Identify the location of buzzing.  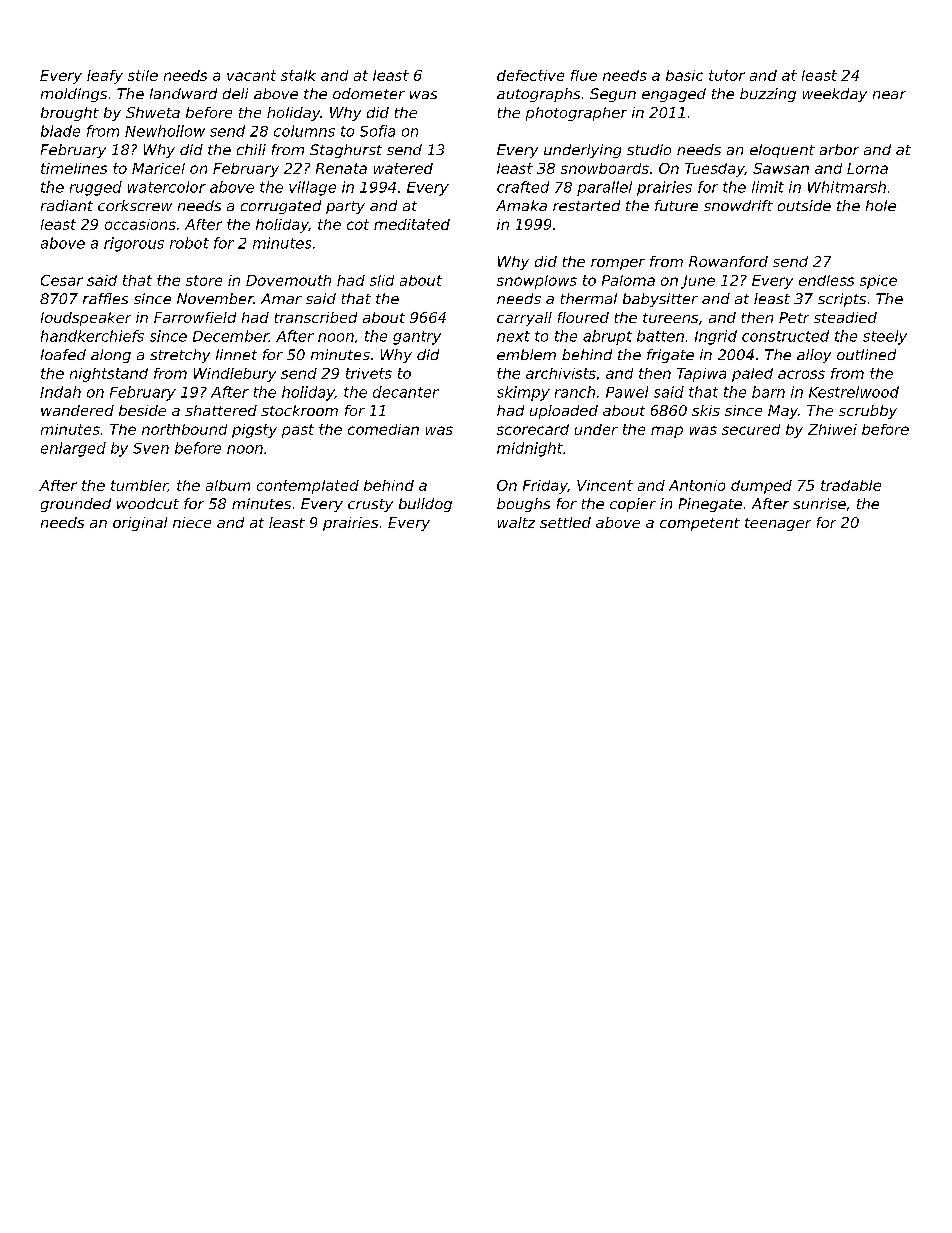
(768, 95).
